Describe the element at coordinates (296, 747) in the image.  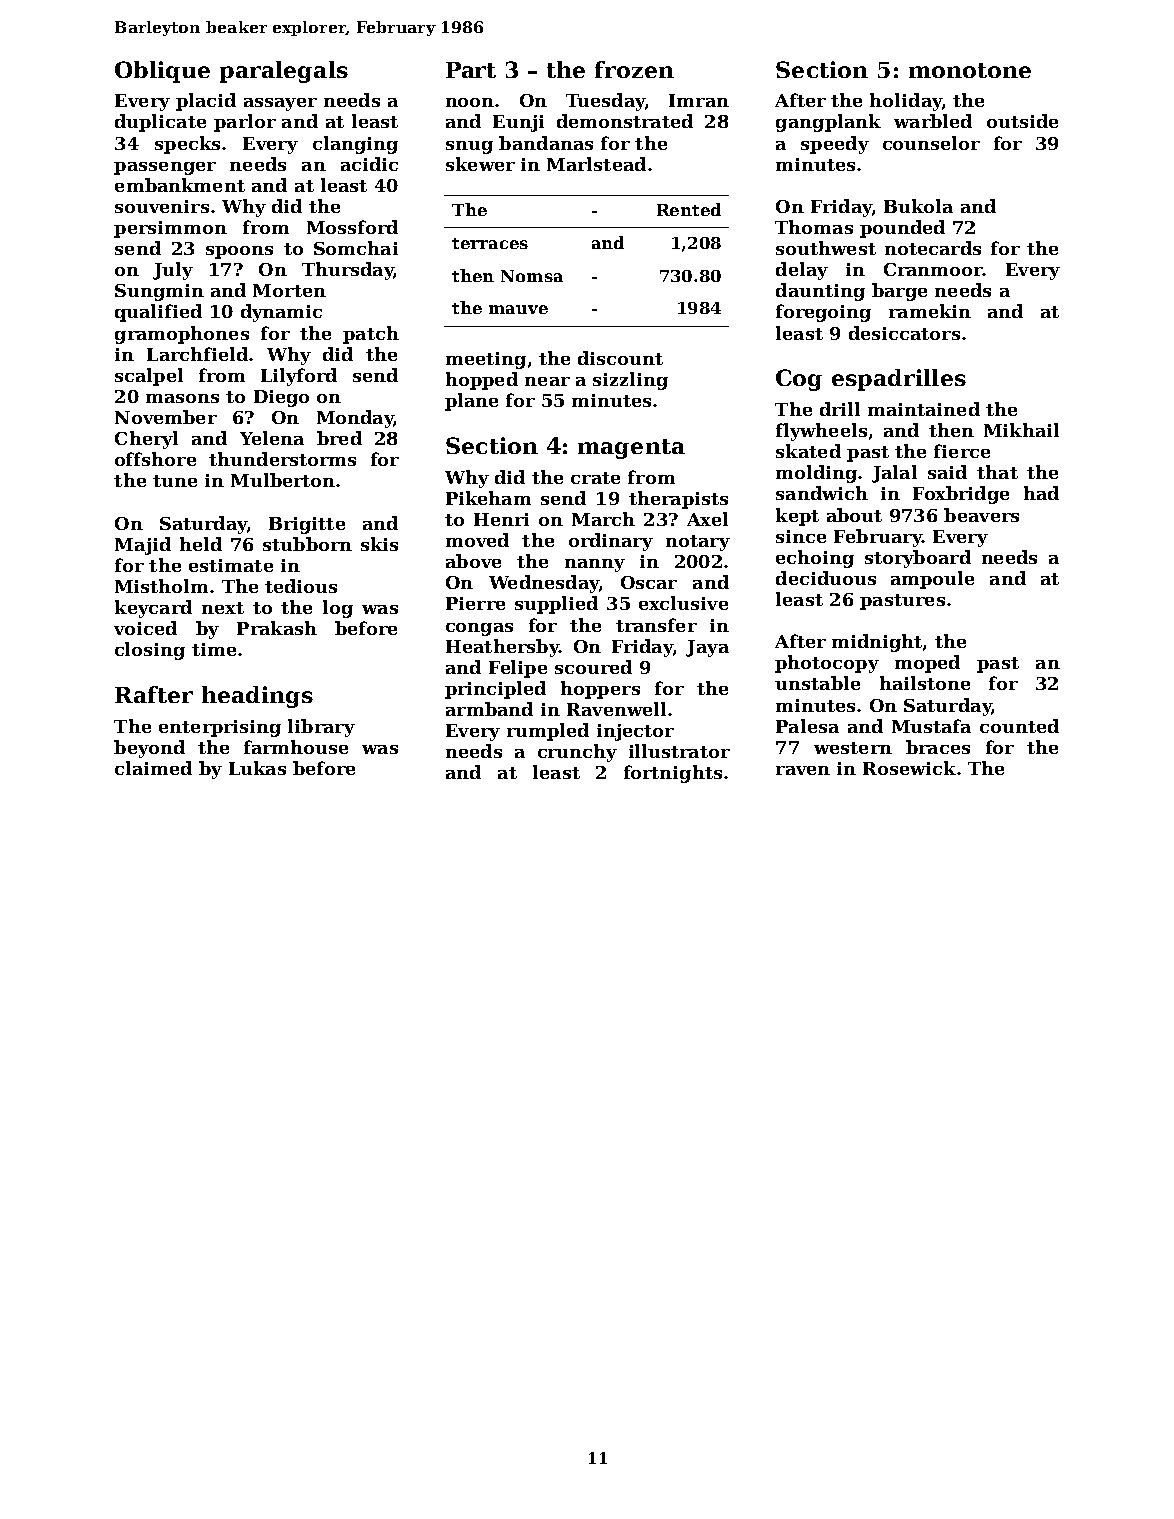
I see `farmhouse` at that location.
